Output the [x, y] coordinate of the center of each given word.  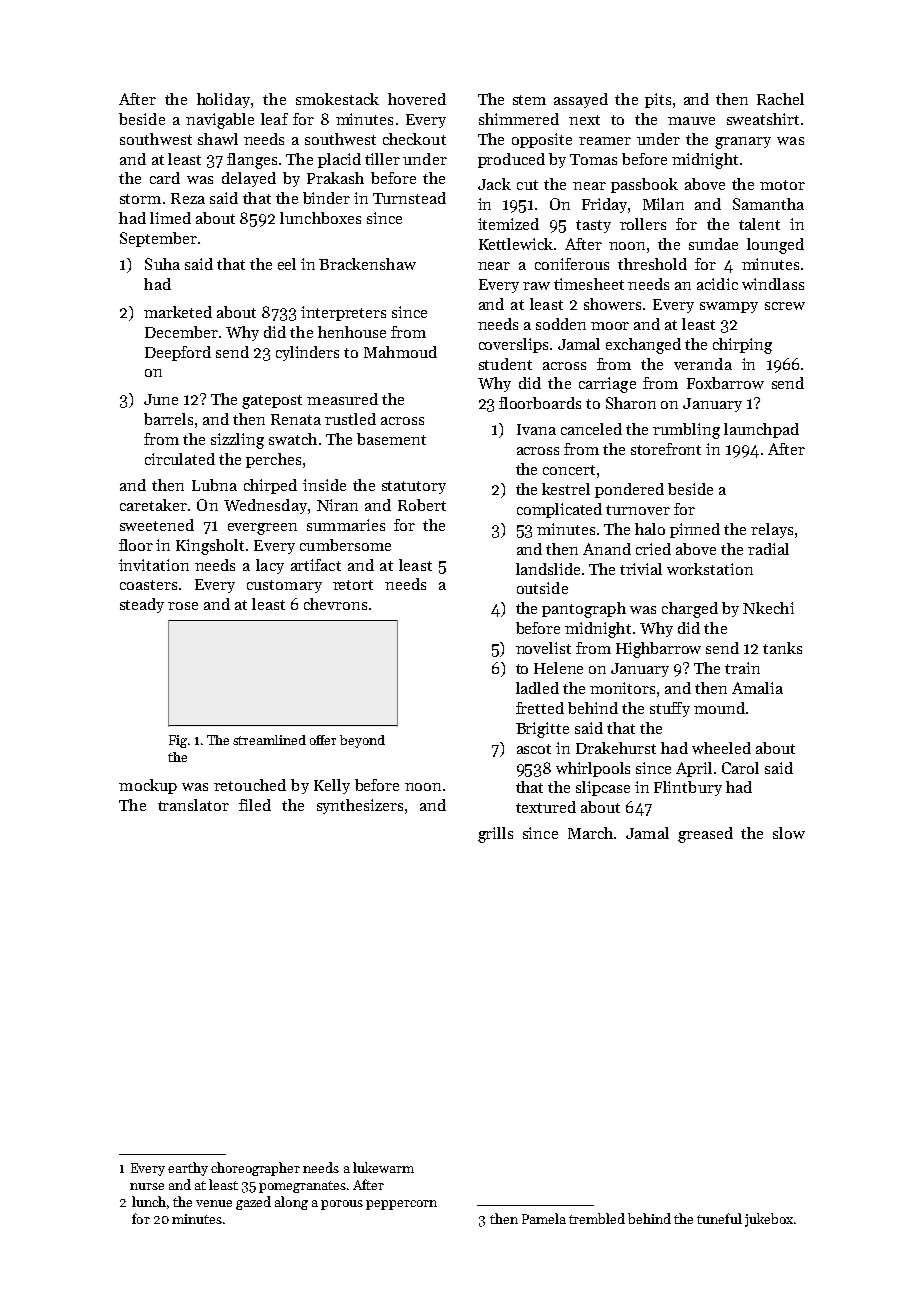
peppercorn [401, 1205]
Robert [422, 505]
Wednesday [265, 506]
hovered [417, 99]
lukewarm [383, 1167]
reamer [605, 141]
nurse [147, 1186]
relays [772, 530]
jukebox [769, 1220]
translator [193, 805]
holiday [223, 100]
